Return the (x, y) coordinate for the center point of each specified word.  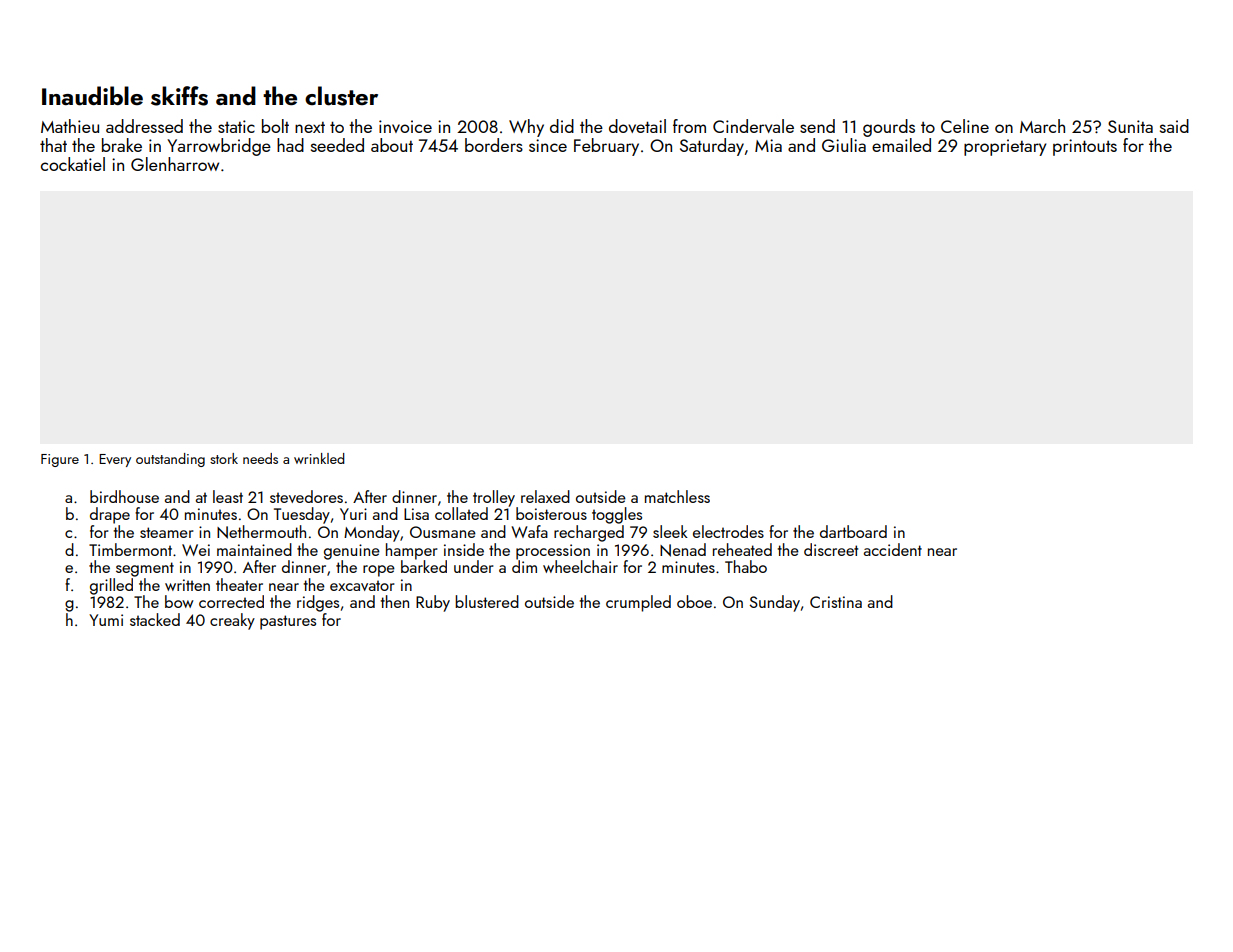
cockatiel (73, 164)
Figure (60, 460)
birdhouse (124, 496)
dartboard (853, 531)
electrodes (728, 531)
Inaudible (92, 96)
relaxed (545, 496)
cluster (341, 96)
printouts (1085, 147)
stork (224, 458)
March (1042, 126)
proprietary (1005, 147)
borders (494, 145)
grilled (111, 586)
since (548, 145)
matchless (677, 496)
